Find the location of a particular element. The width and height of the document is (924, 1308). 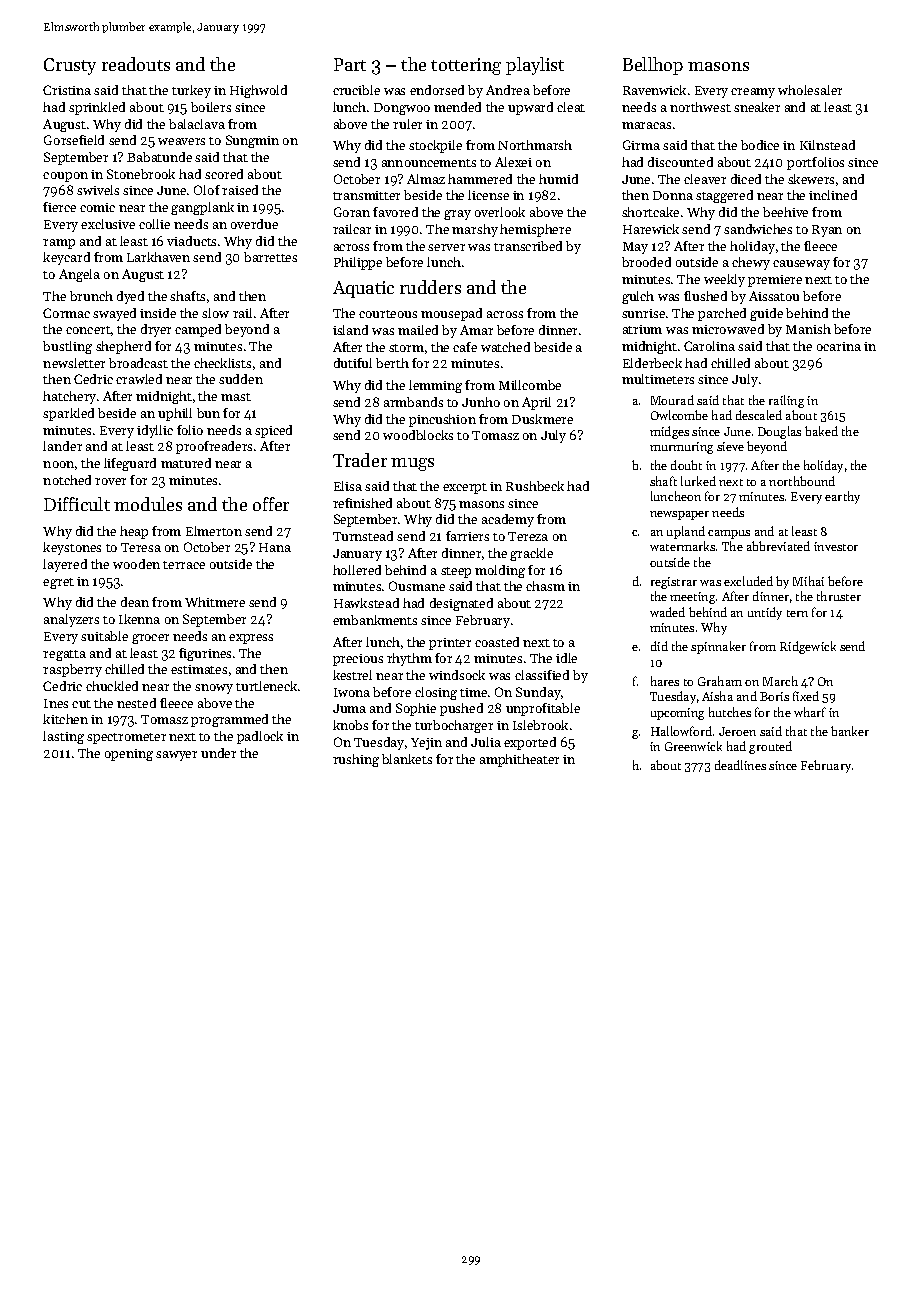

blankets is located at coordinates (407, 759).
